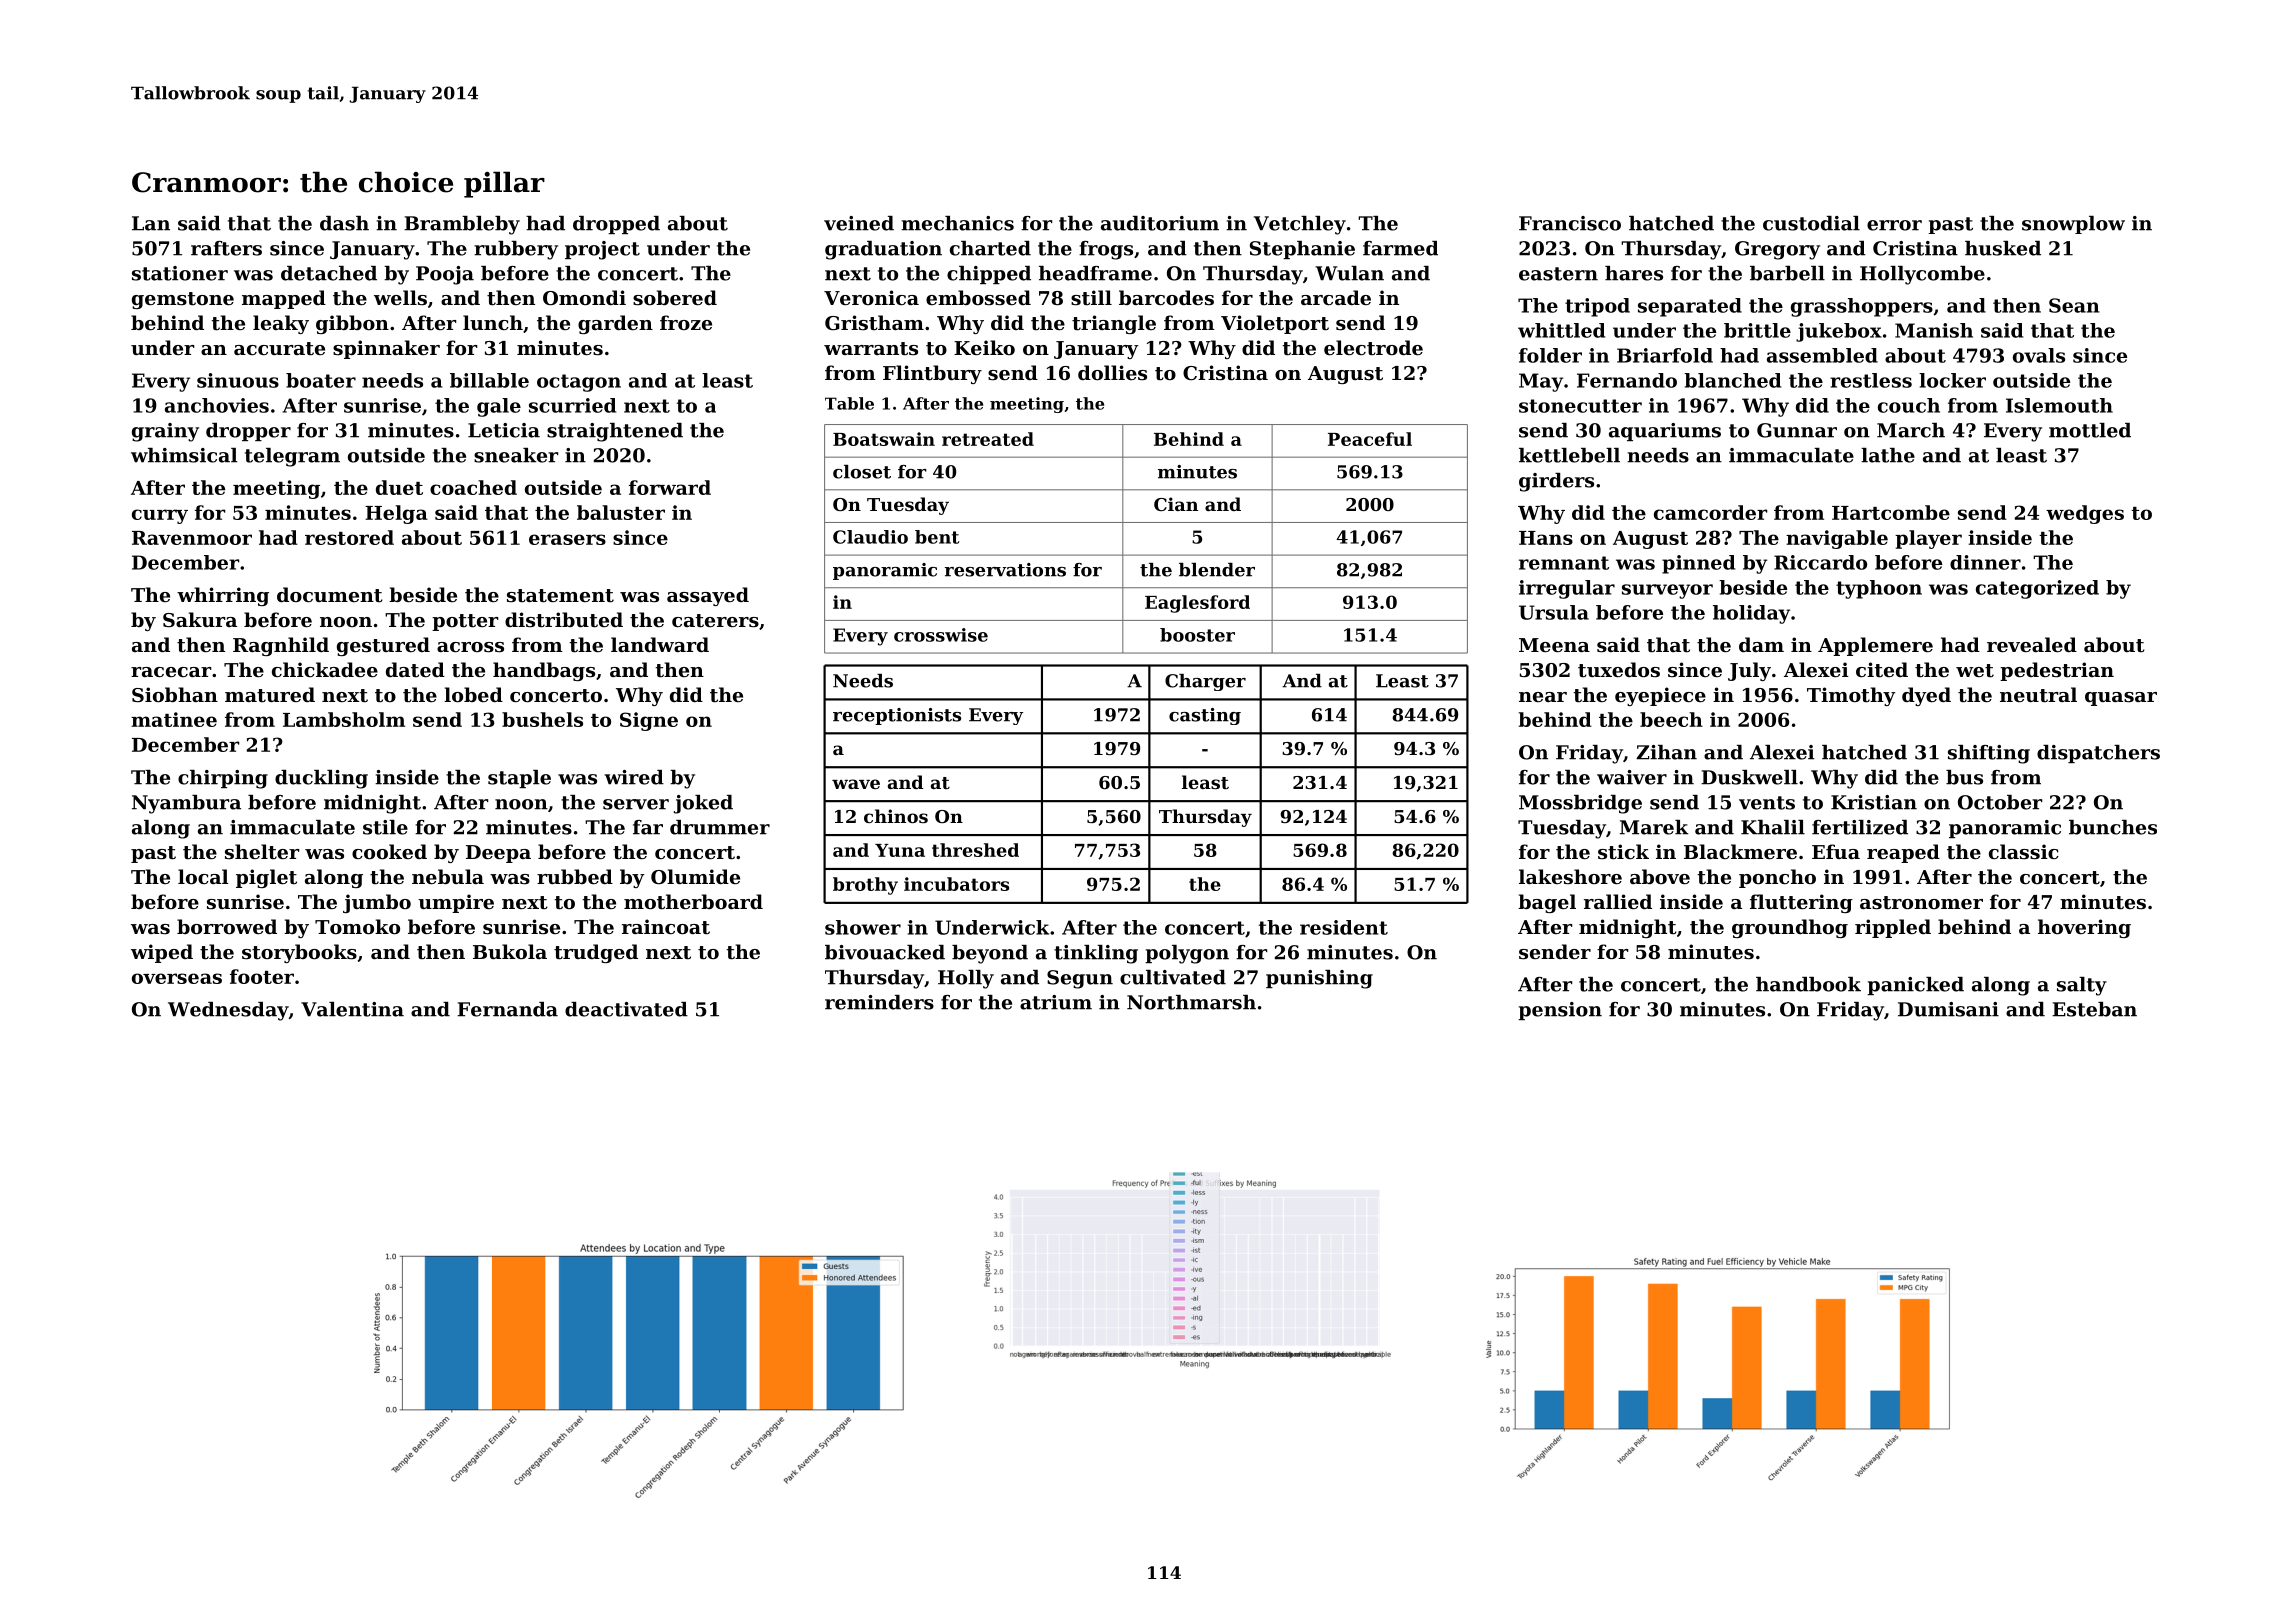  I want to click on lakeshore, so click(1570, 876).
